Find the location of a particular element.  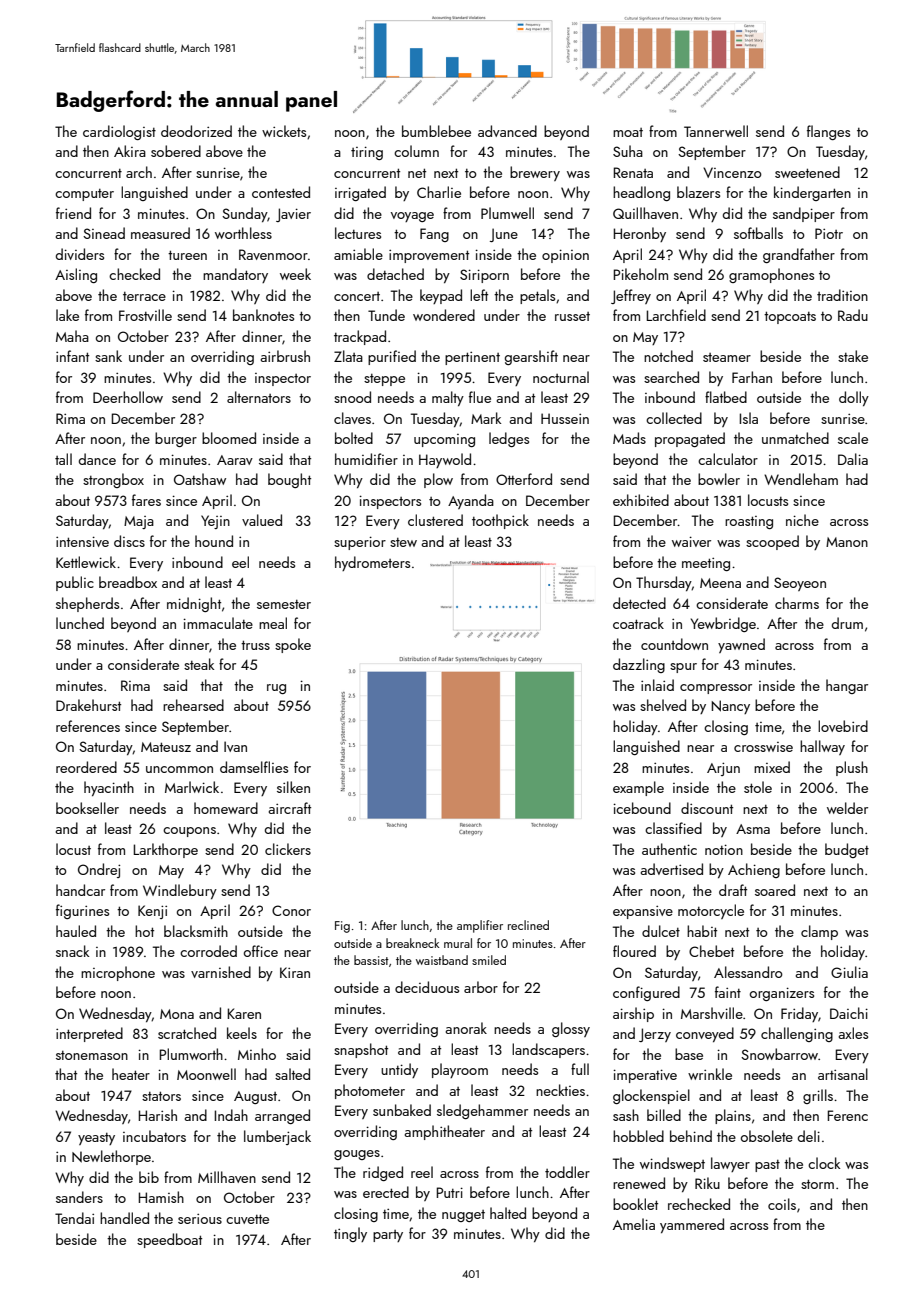

Windlebury is located at coordinates (180, 891).
